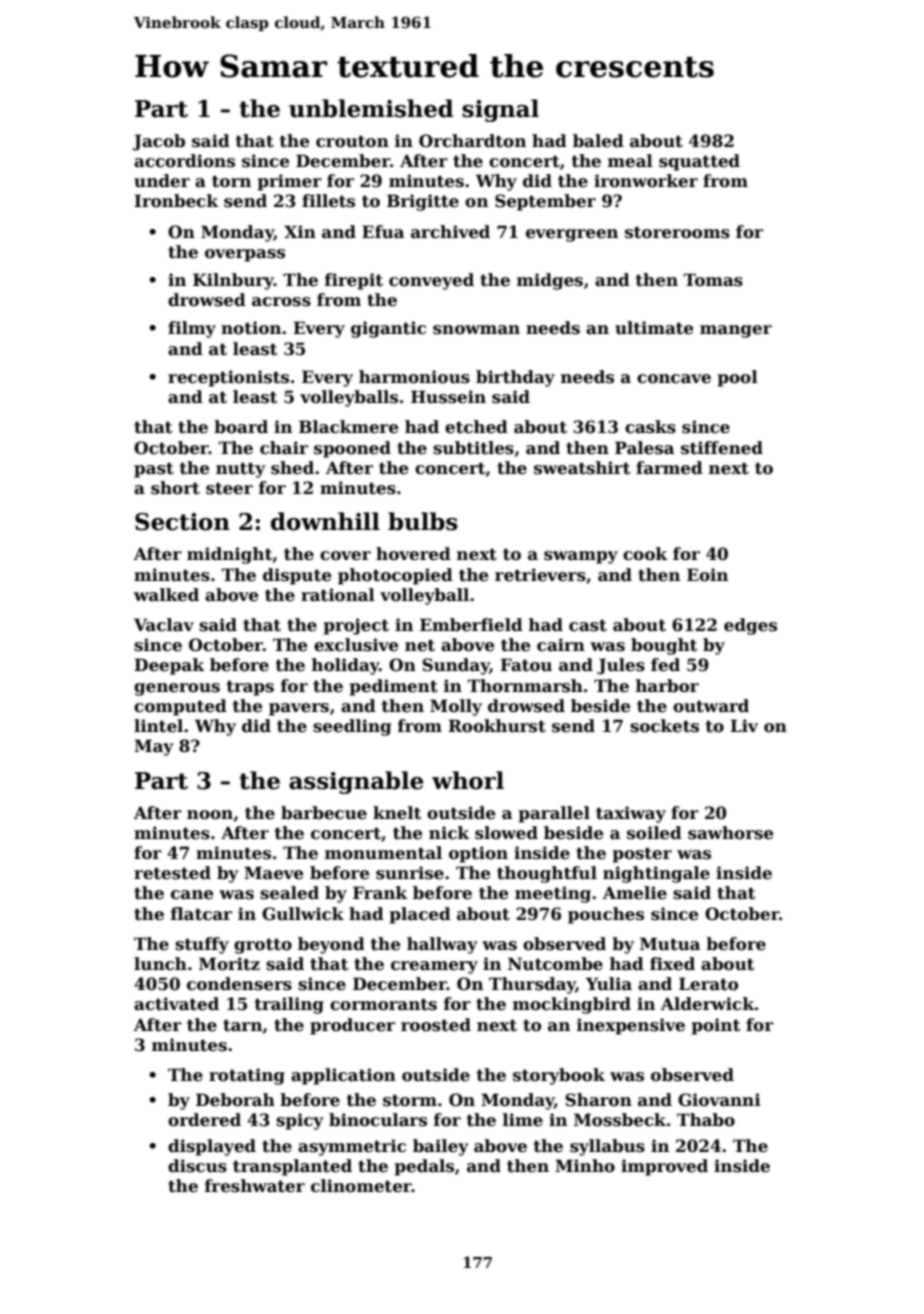 Image resolution: width=924 pixels, height=1314 pixels. I want to click on ultimate, so click(654, 328).
